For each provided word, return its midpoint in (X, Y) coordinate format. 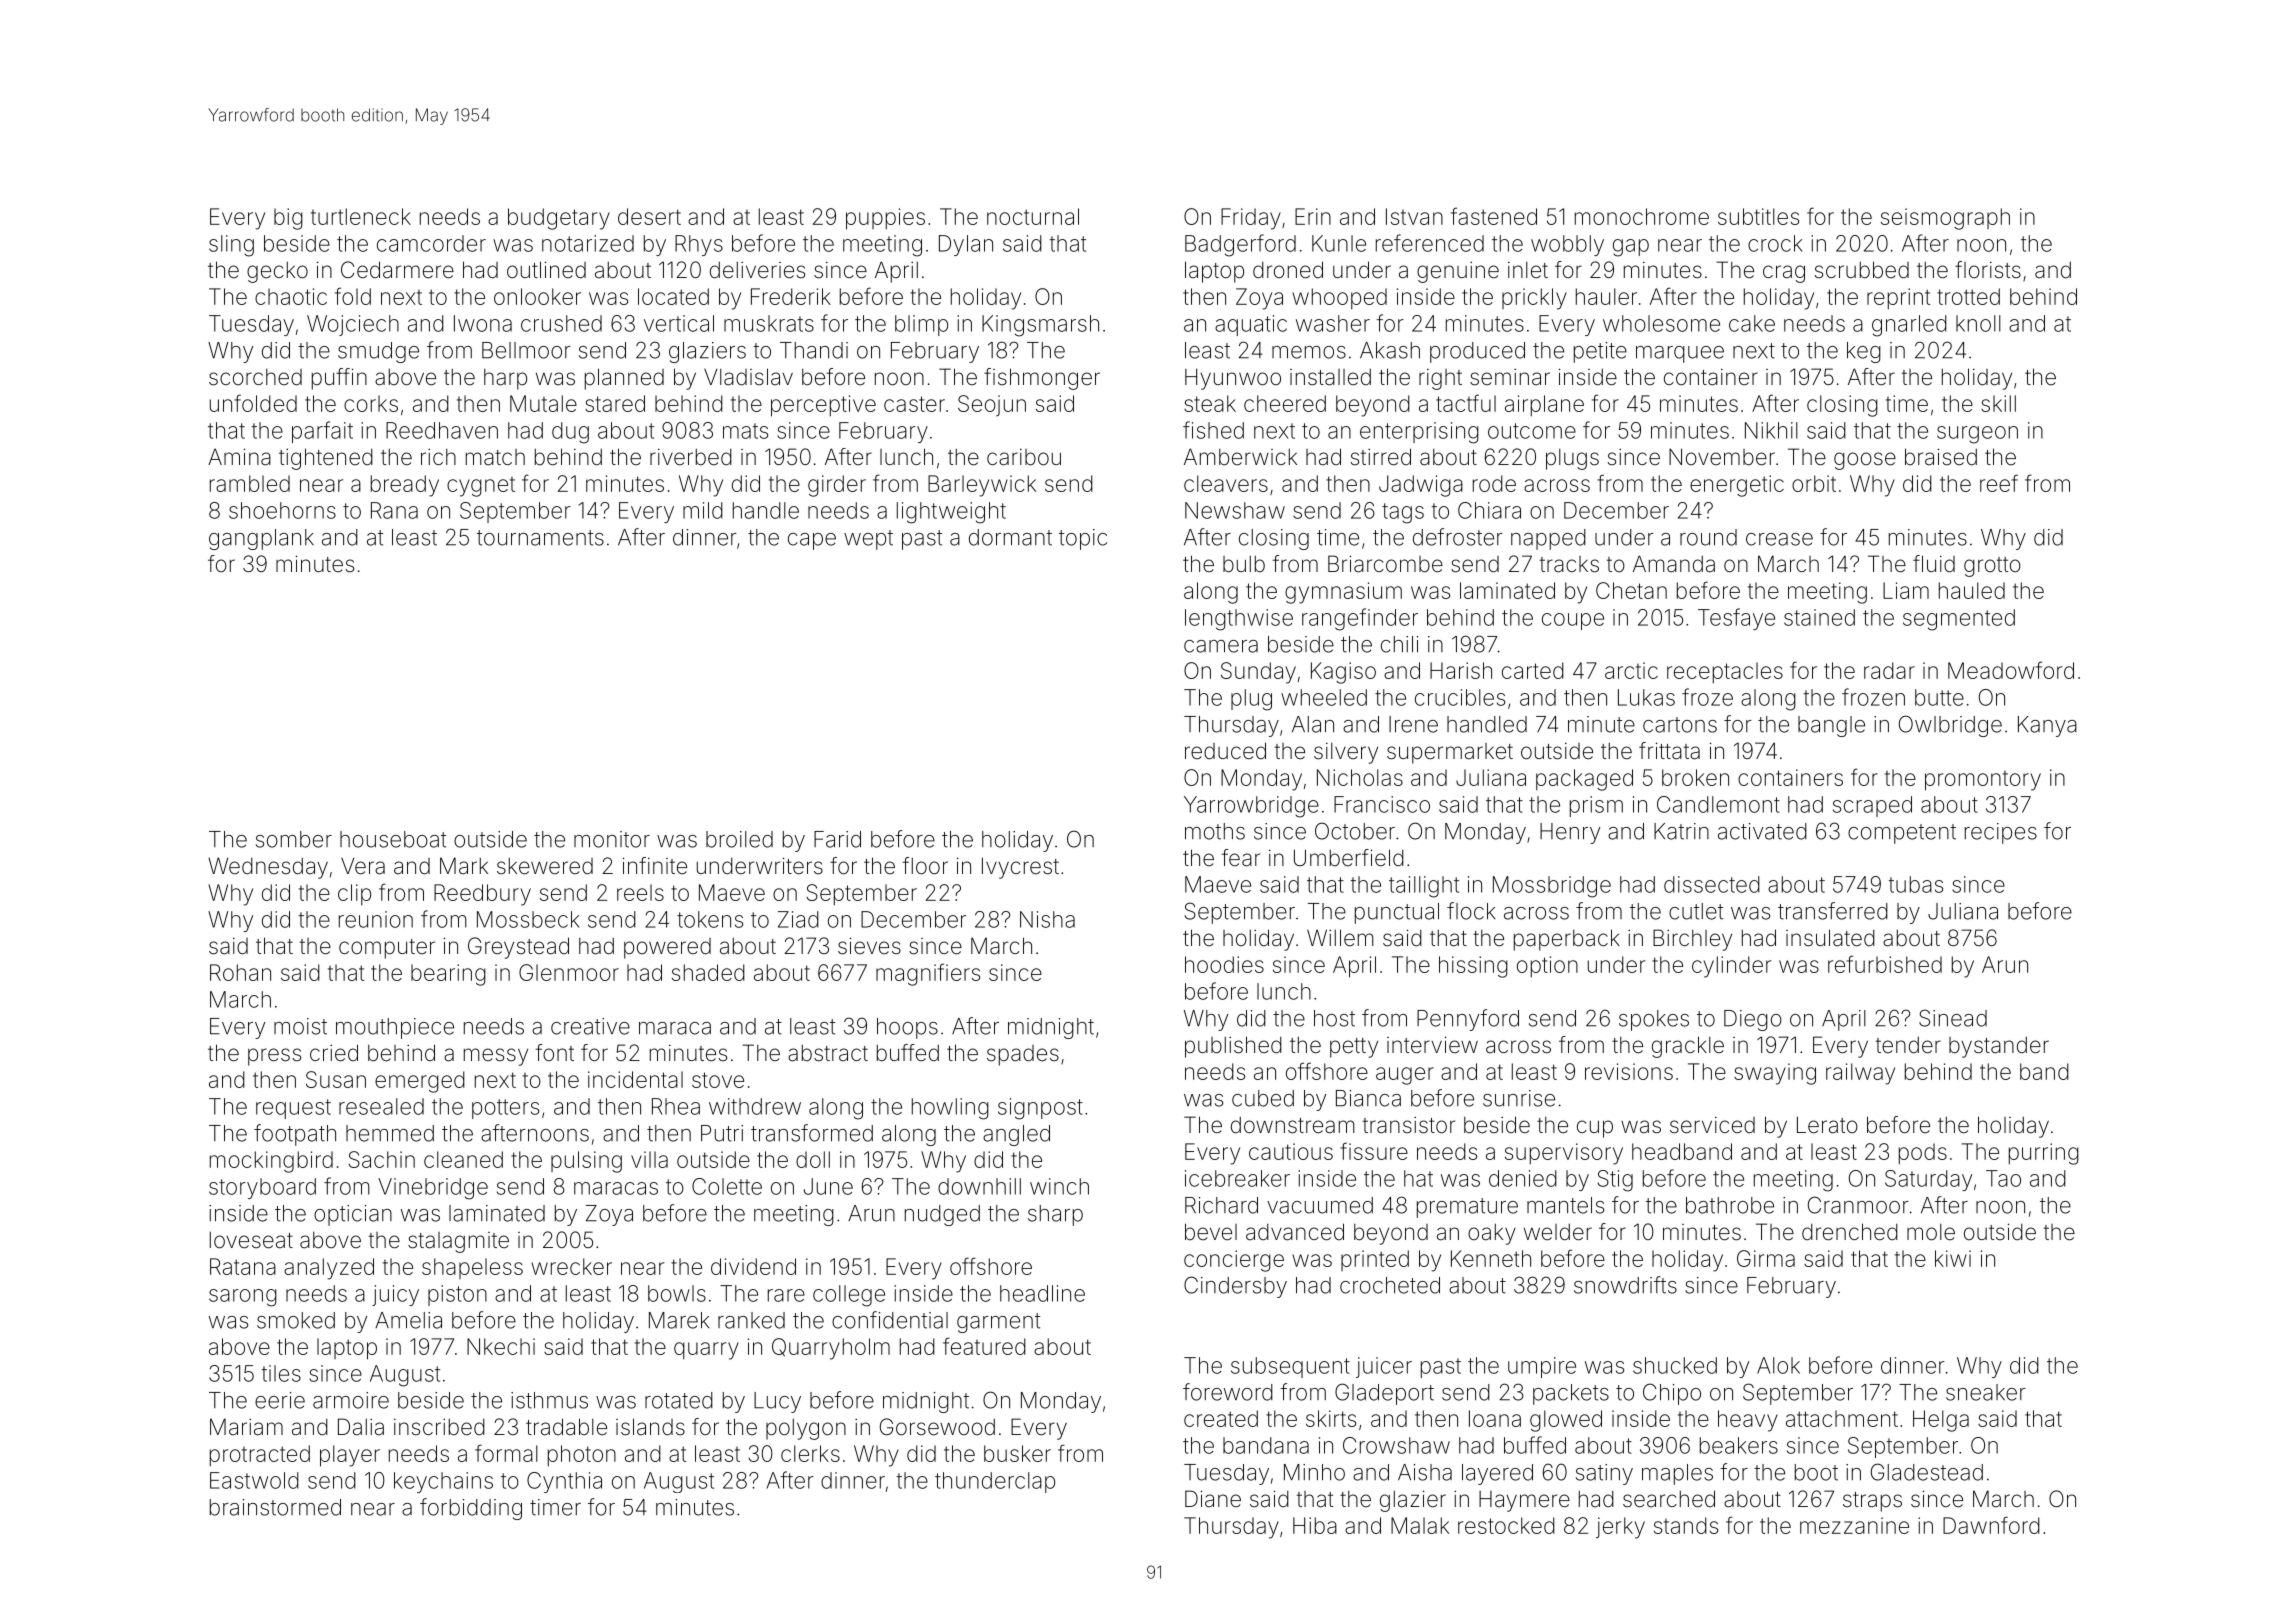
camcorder (431, 243)
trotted (1968, 296)
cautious (1291, 1151)
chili (1399, 644)
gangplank (261, 539)
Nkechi (501, 1346)
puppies (885, 219)
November (1722, 457)
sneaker (1986, 1392)
